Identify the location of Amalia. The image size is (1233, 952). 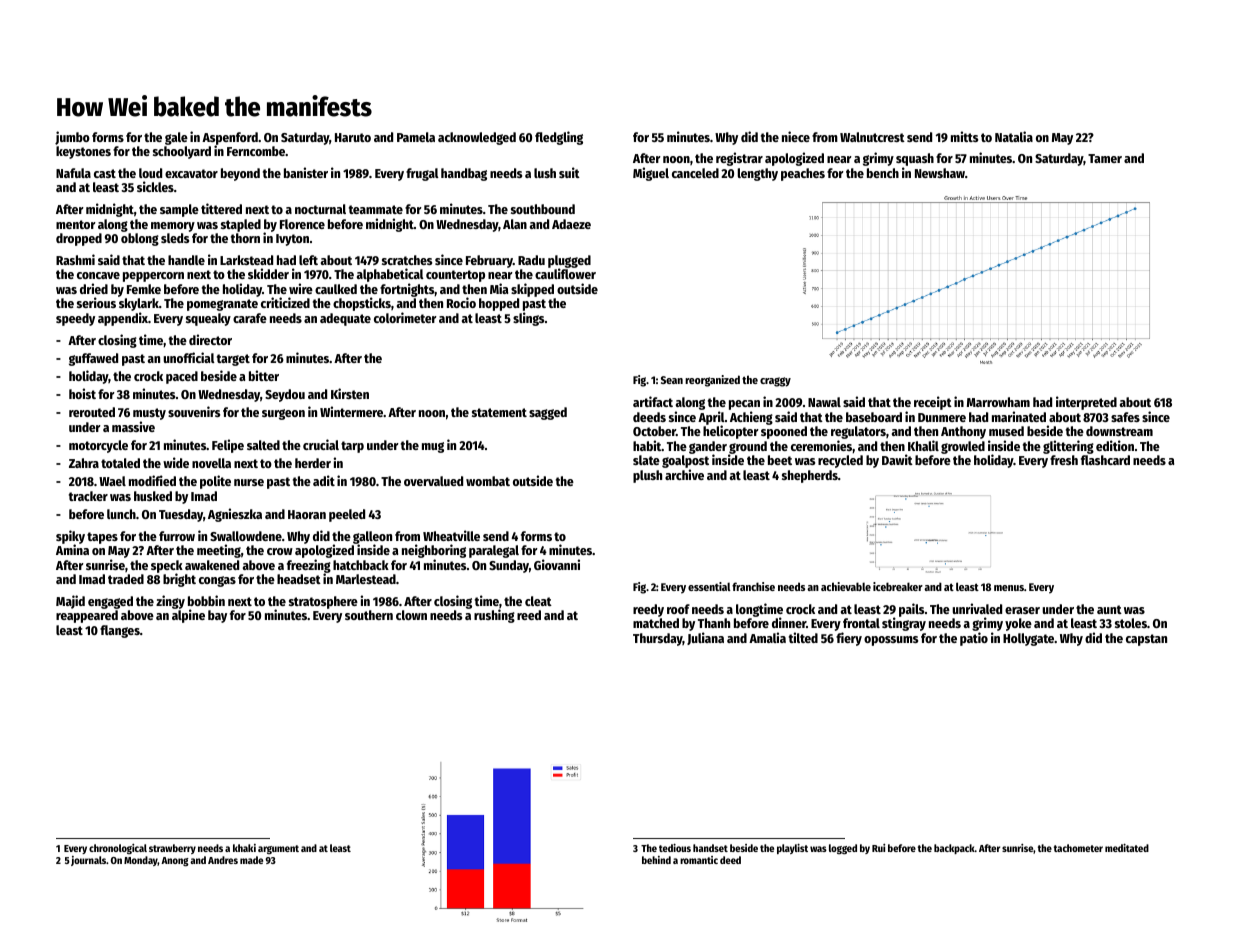
(767, 637).
